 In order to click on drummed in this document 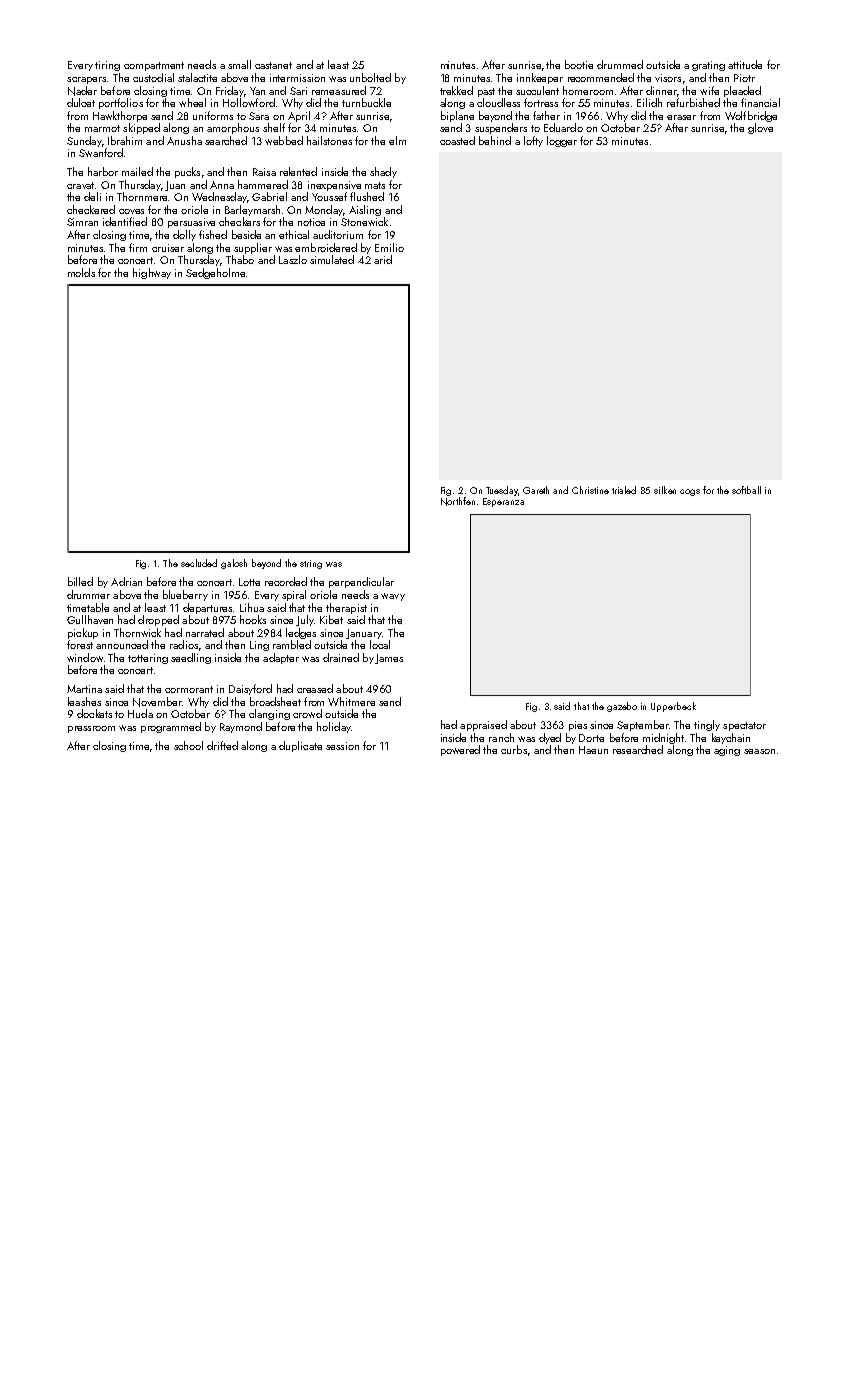, I will do `click(620, 64)`.
